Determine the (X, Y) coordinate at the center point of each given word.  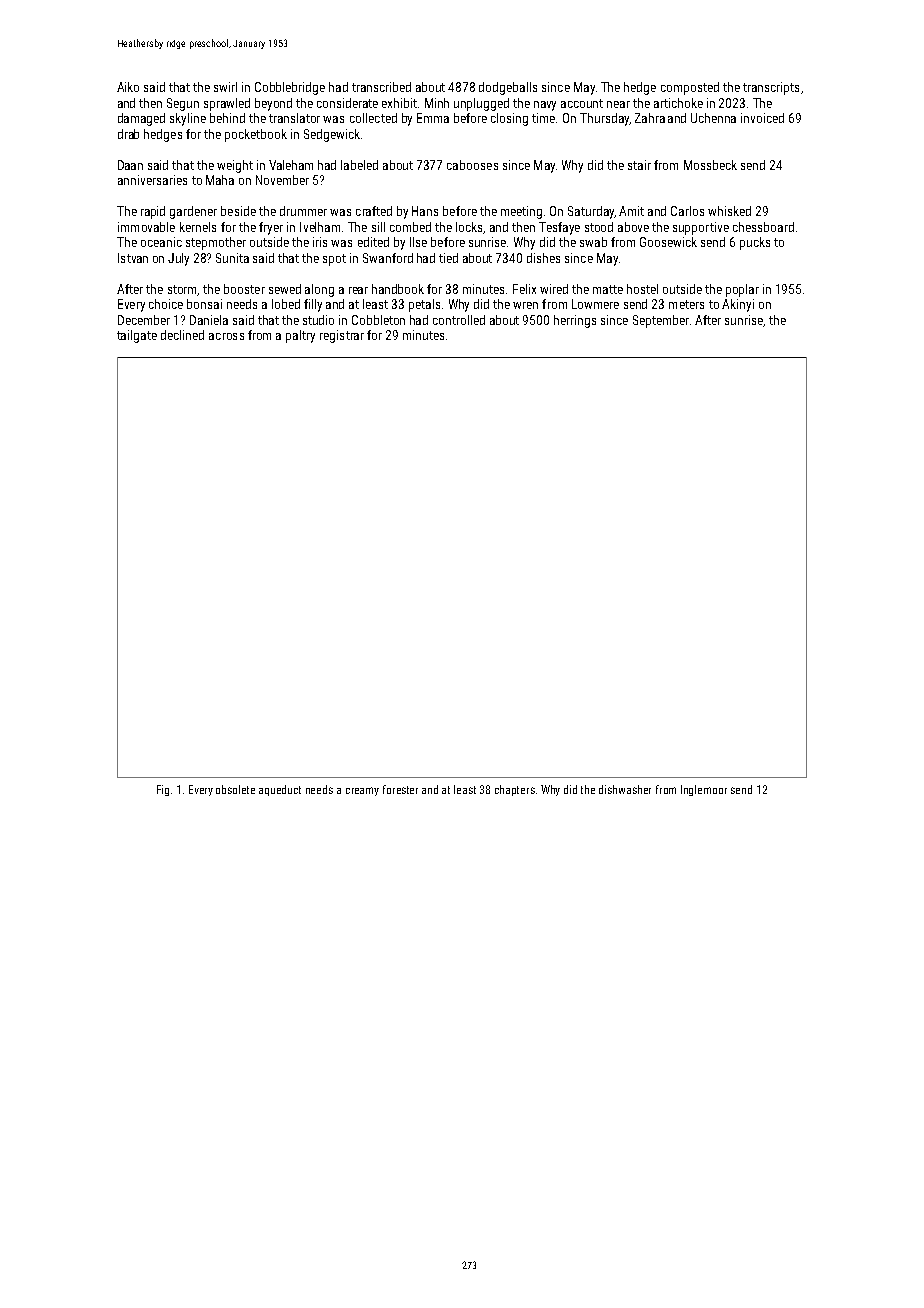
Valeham (291, 165)
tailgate (137, 336)
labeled (359, 165)
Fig (163, 790)
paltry (300, 336)
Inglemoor (704, 790)
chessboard (763, 227)
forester (400, 789)
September (661, 321)
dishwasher (625, 789)
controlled (459, 320)
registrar (342, 336)
